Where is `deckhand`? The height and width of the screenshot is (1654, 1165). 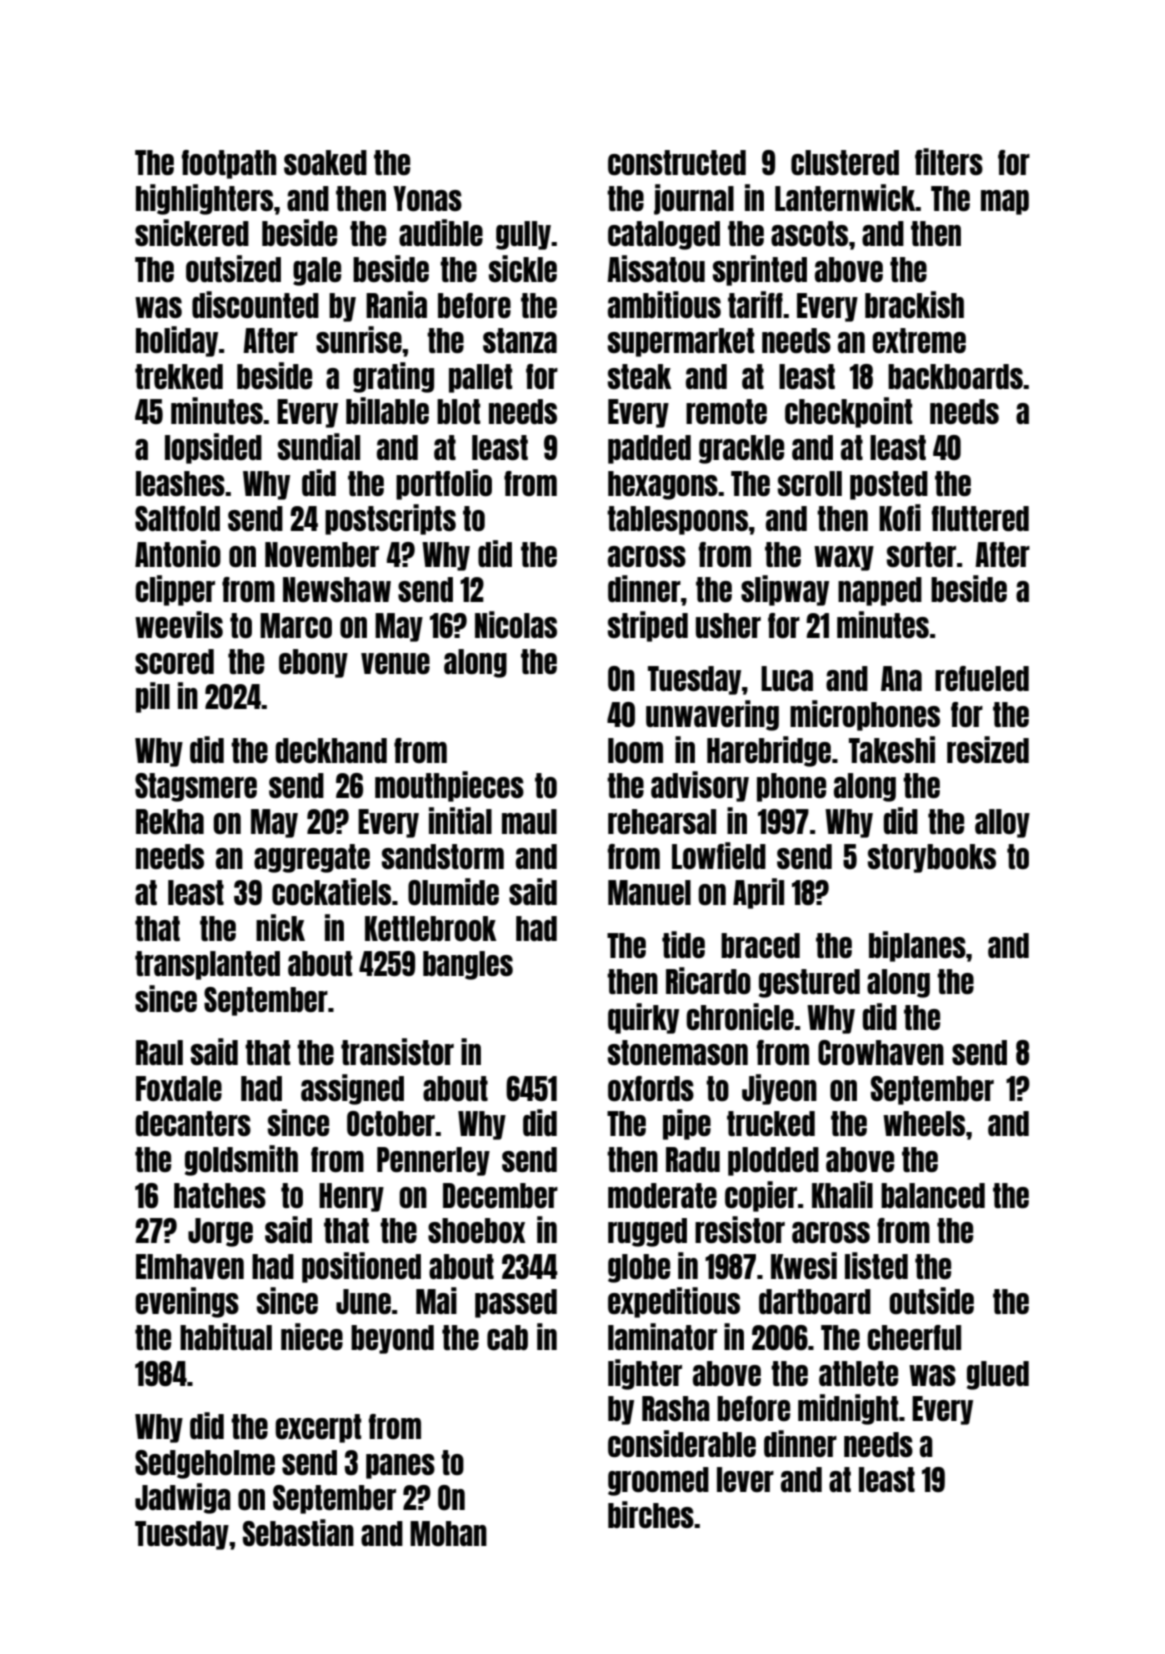
deckhand is located at coordinates (331, 750).
